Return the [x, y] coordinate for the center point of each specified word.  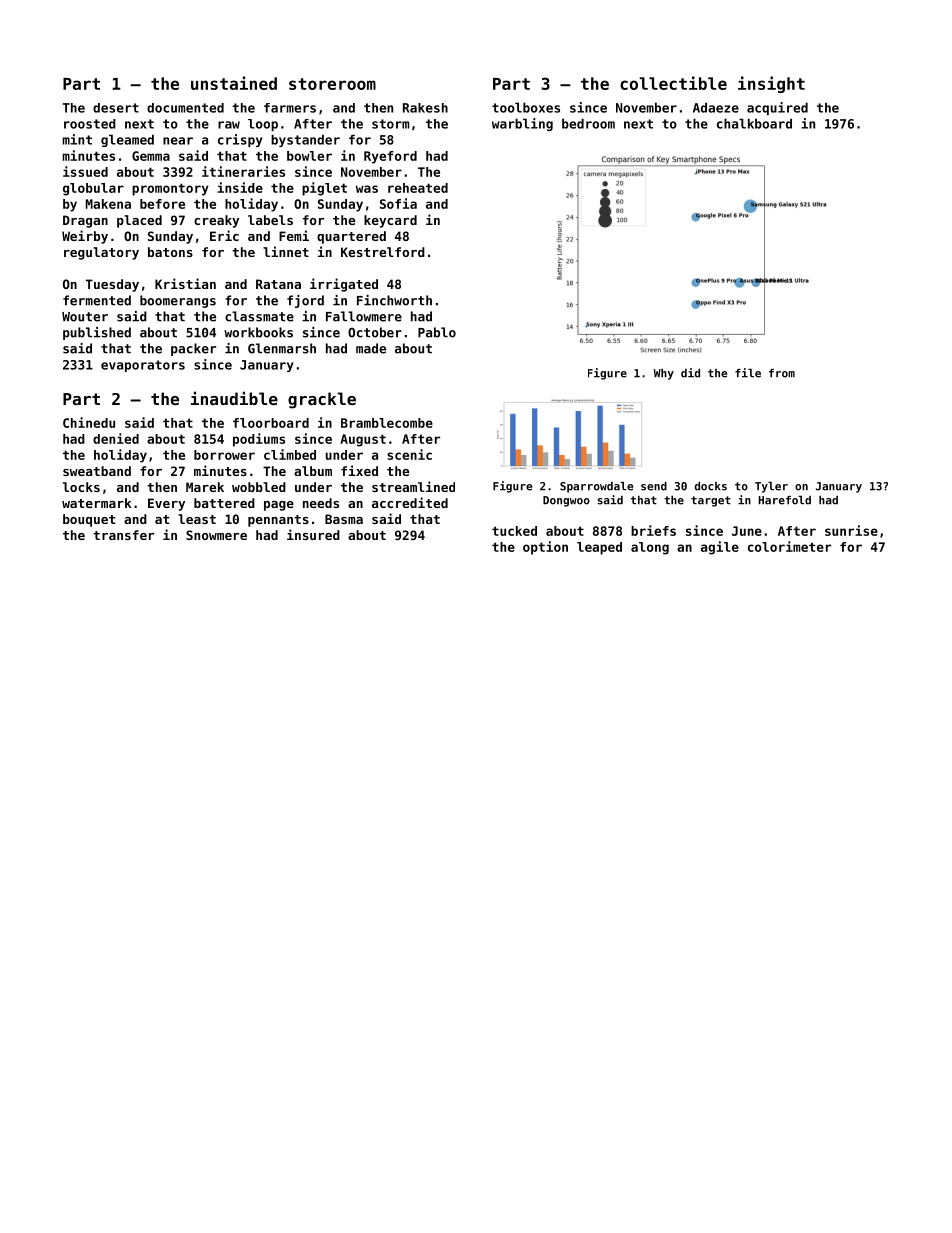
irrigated [344, 285]
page [279, 506]
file [748, 373]
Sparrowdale [596, 487]
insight [771, 84]
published [97, 333]
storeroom [332, 84]
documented [185, 108]
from [782, 373]
